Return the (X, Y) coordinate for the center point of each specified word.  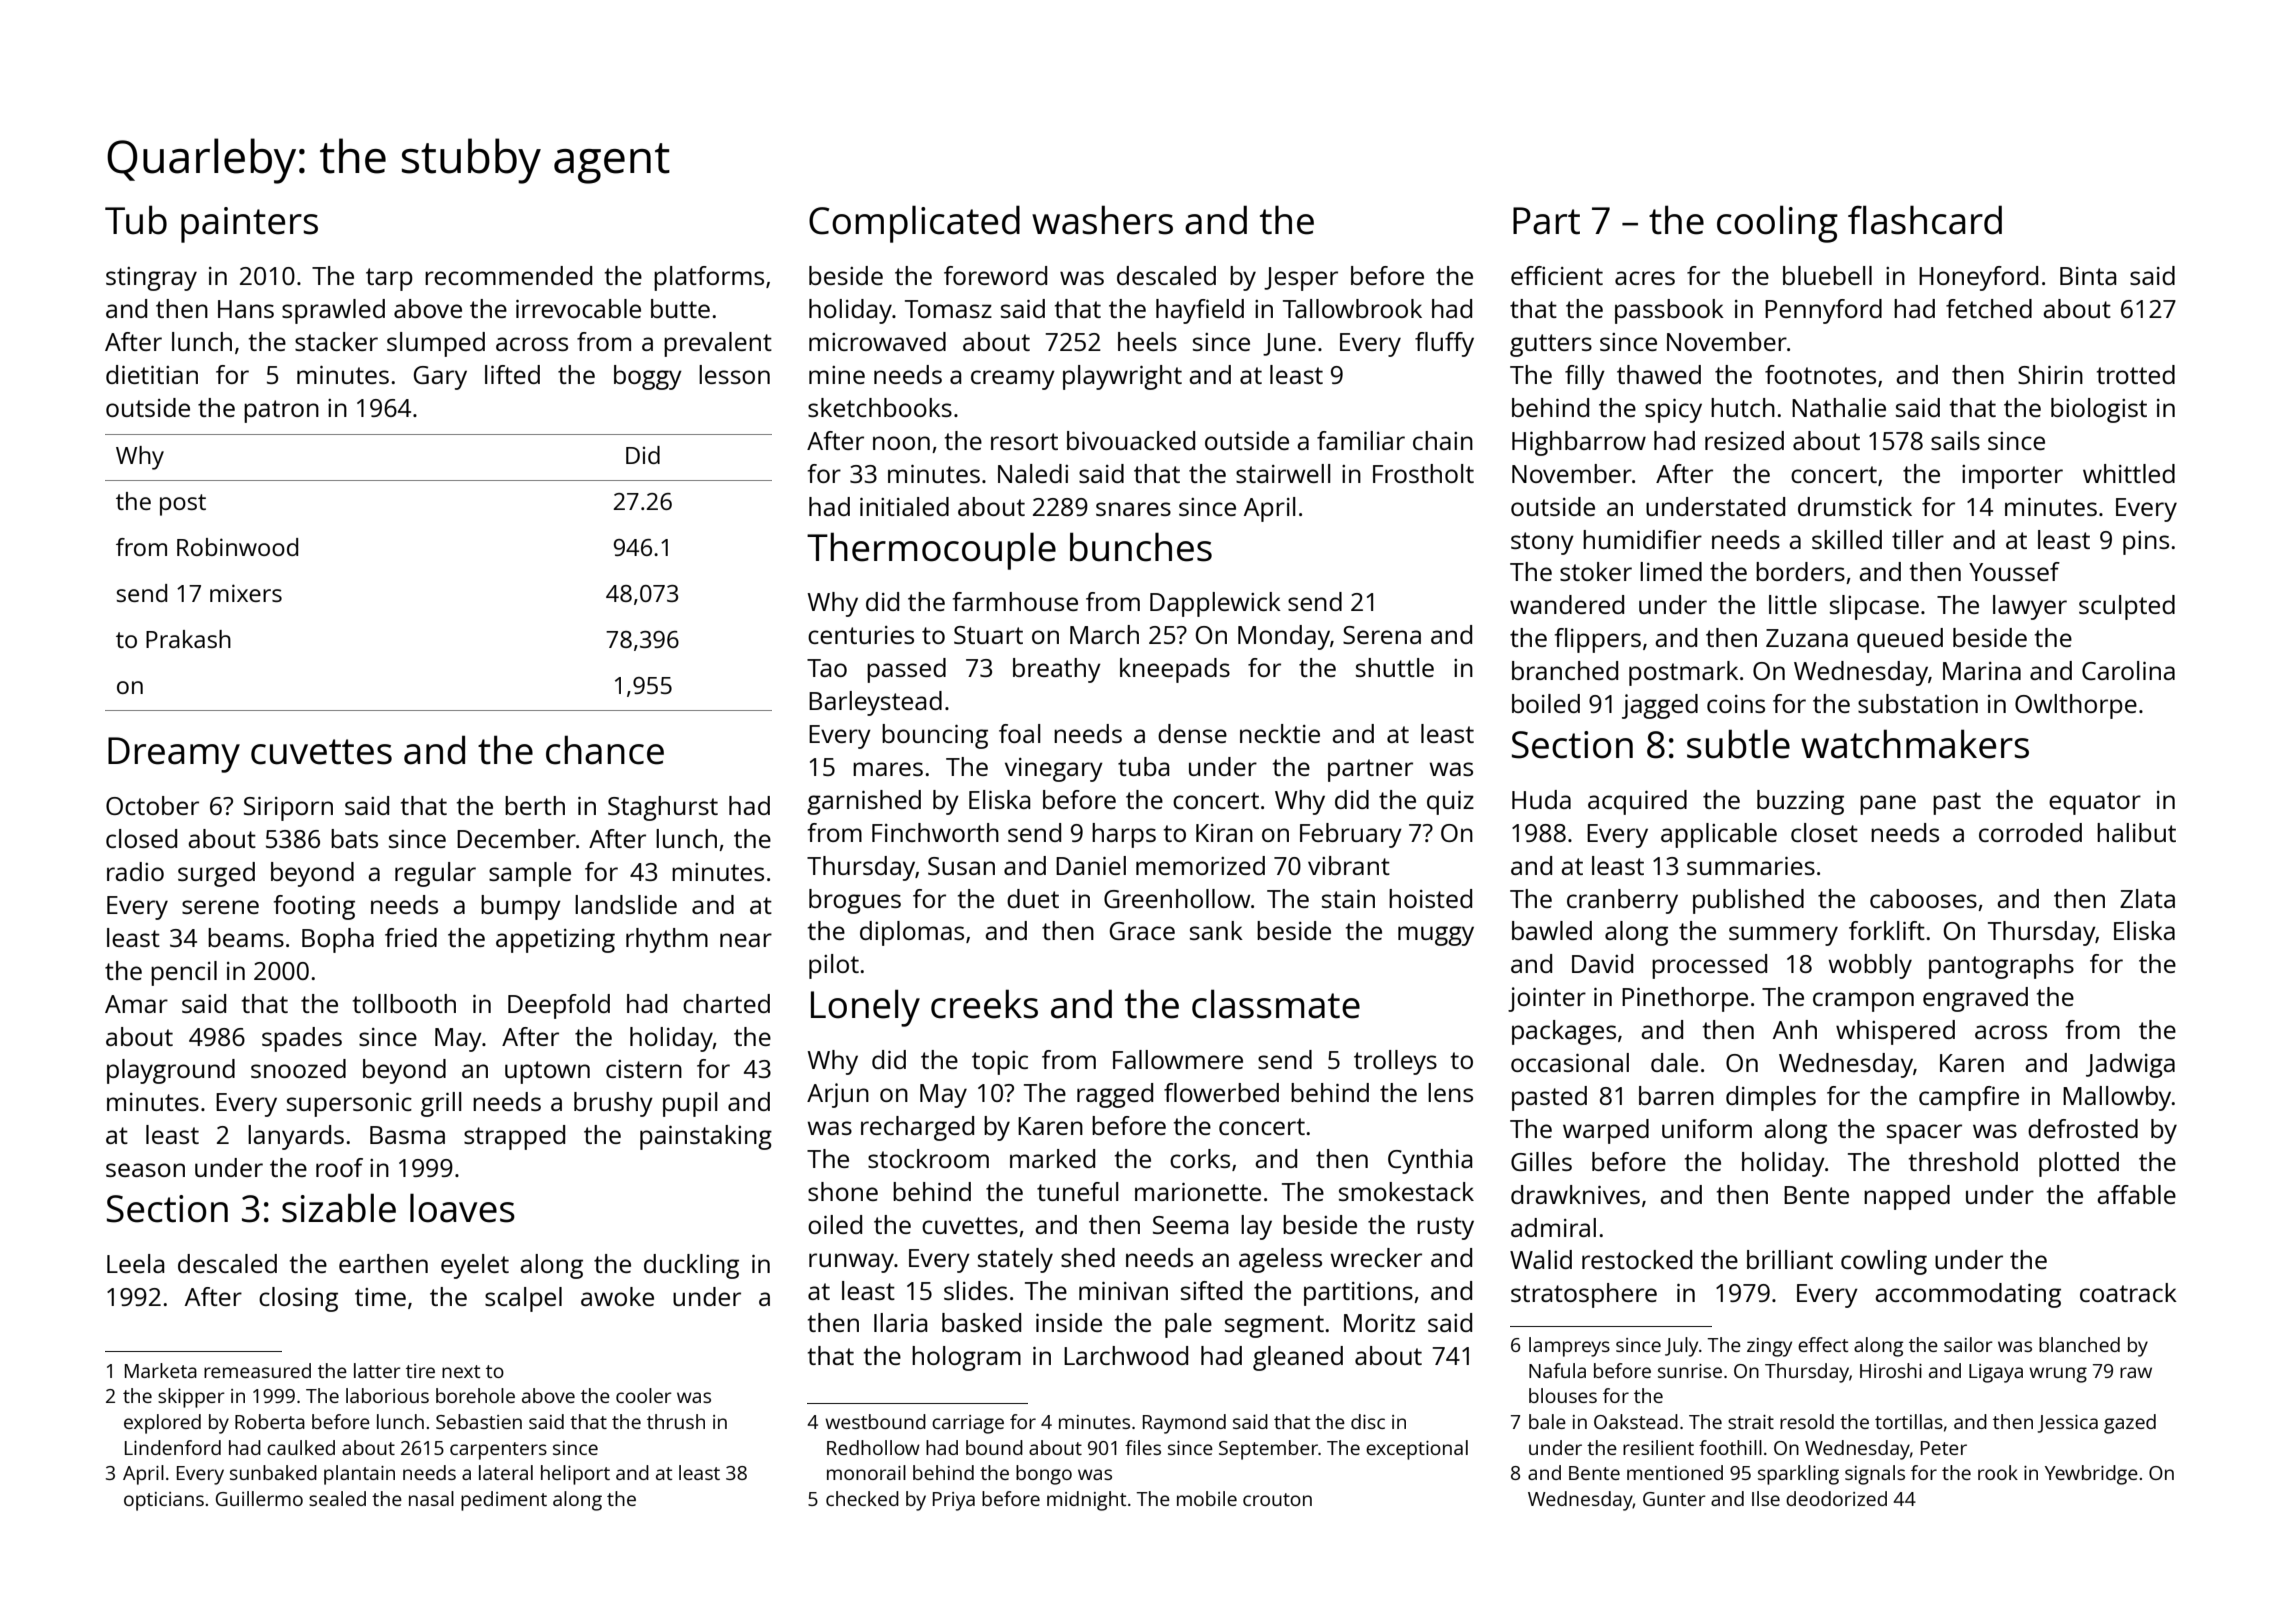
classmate (1276, 1004)
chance (605, 750)
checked (862, 1498)
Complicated (914, 224)
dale (1674, 1062)
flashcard (1925, 220)
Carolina (2128, 670)
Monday (1284, 637)
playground (171, 1071)
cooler (644, 1395)
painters (249, 225)
